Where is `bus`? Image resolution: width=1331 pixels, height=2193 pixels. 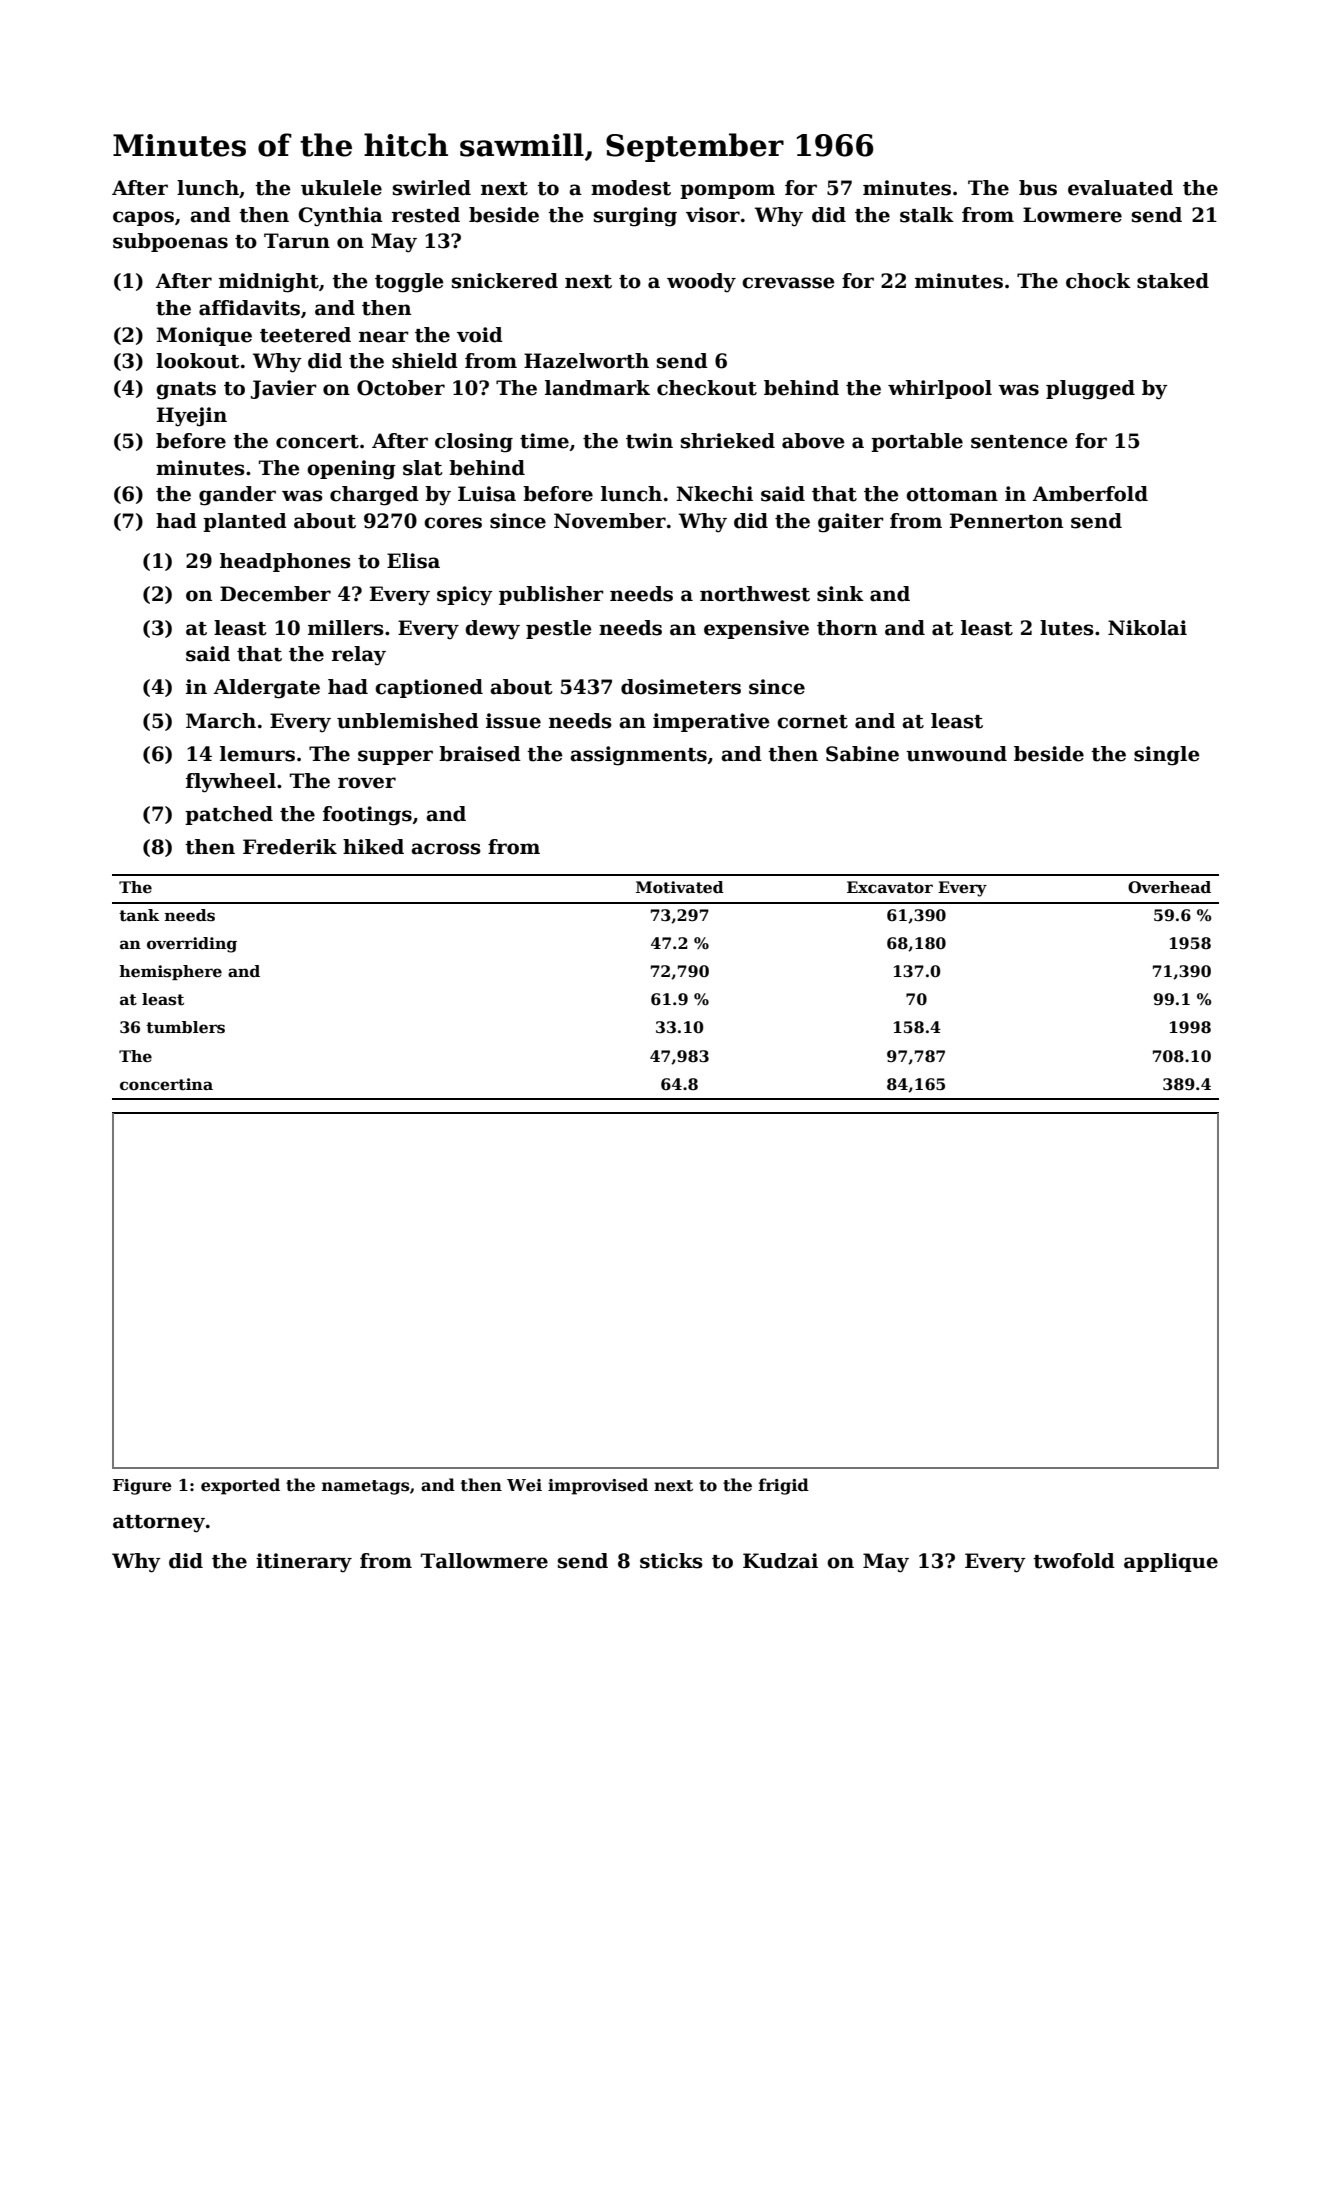
bus is located at coordinates (1038, 188).
